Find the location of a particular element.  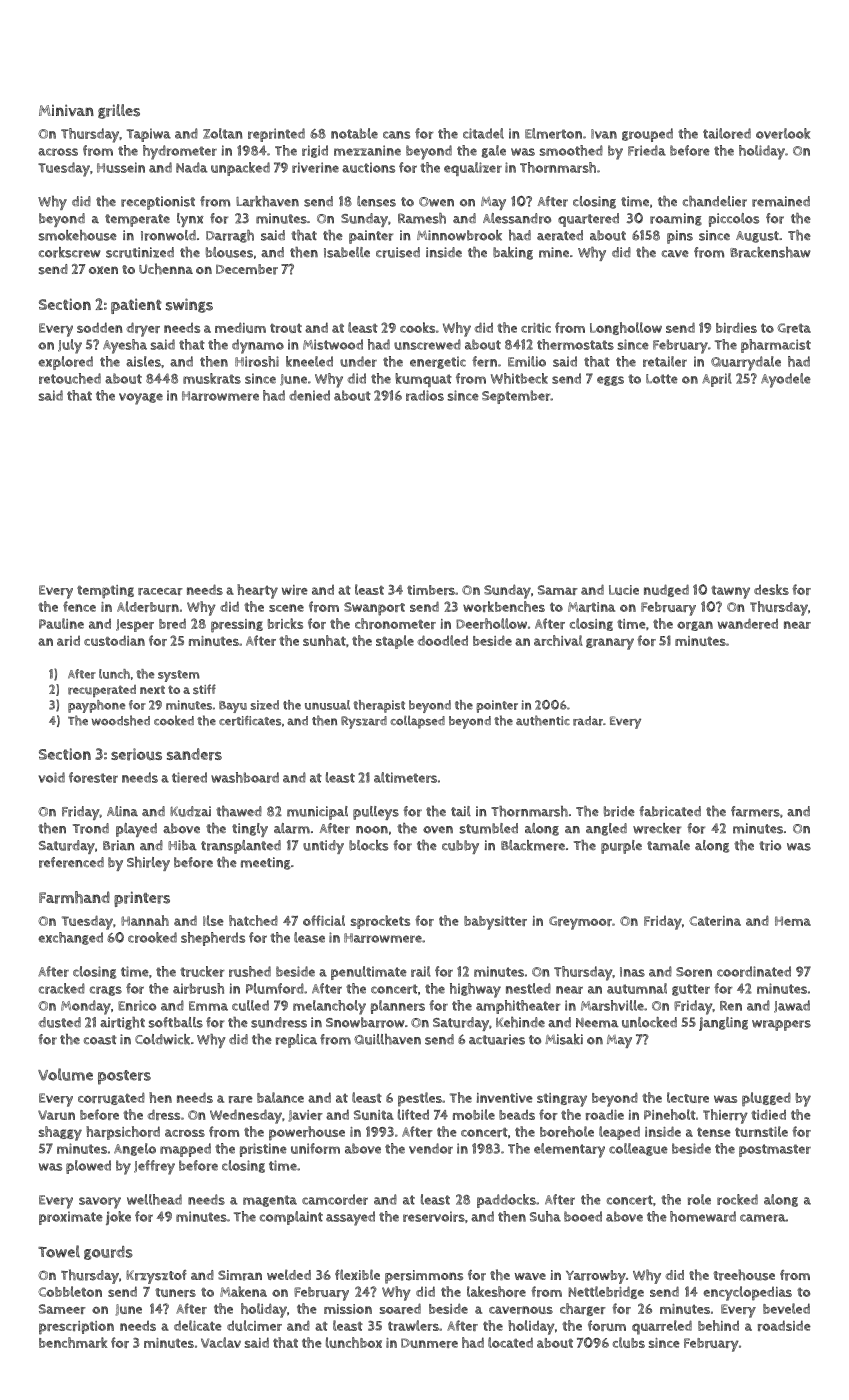

tiered is located at coordinates (189, 777).
